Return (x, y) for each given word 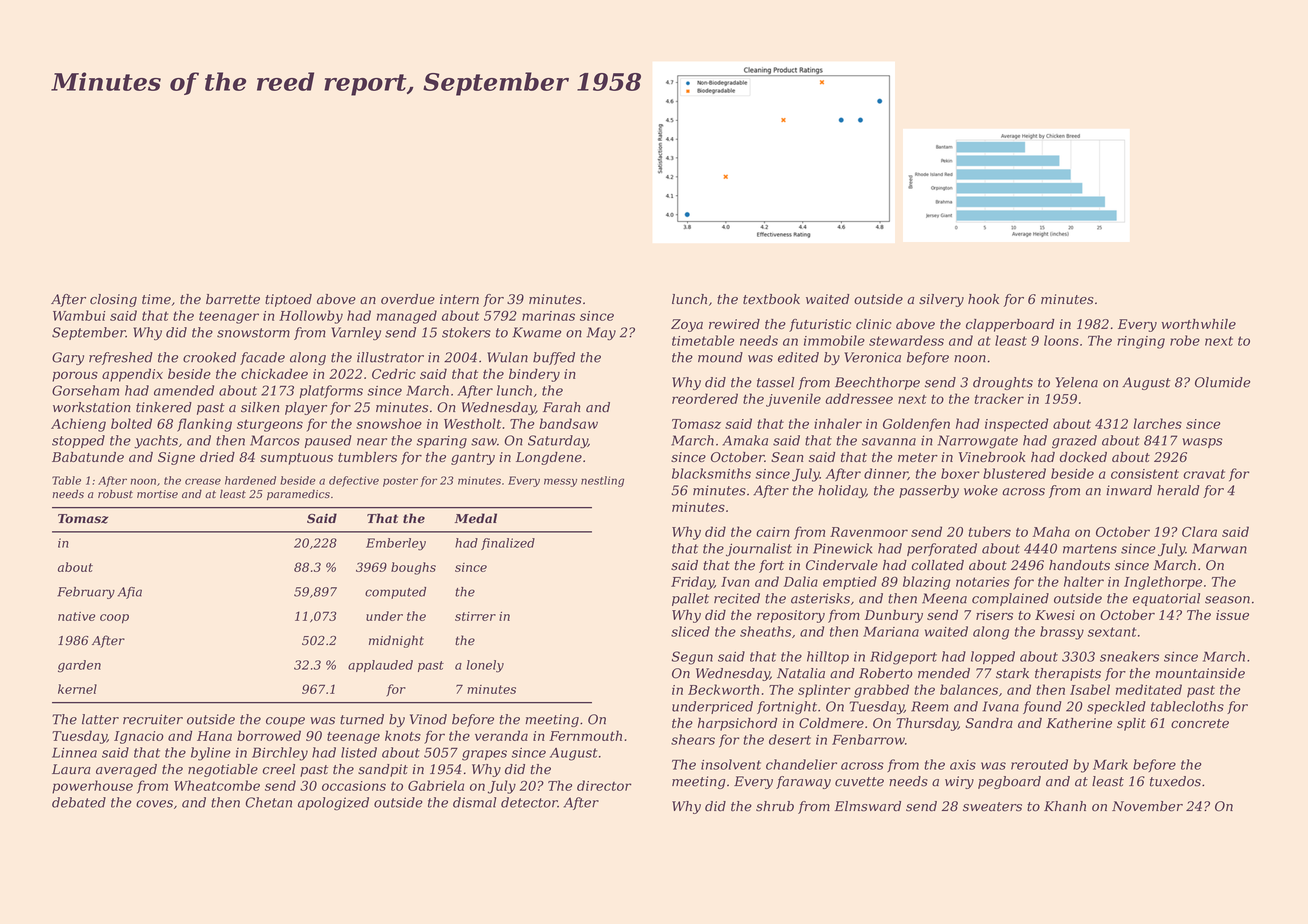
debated (79, 802)
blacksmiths (711, 473)
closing (113, 300)
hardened (250, 480)
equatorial (1166, 599)
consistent (1145, 474)
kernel (77, 689)
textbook (771, 299)
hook (983, 299)
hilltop (828, 657)
